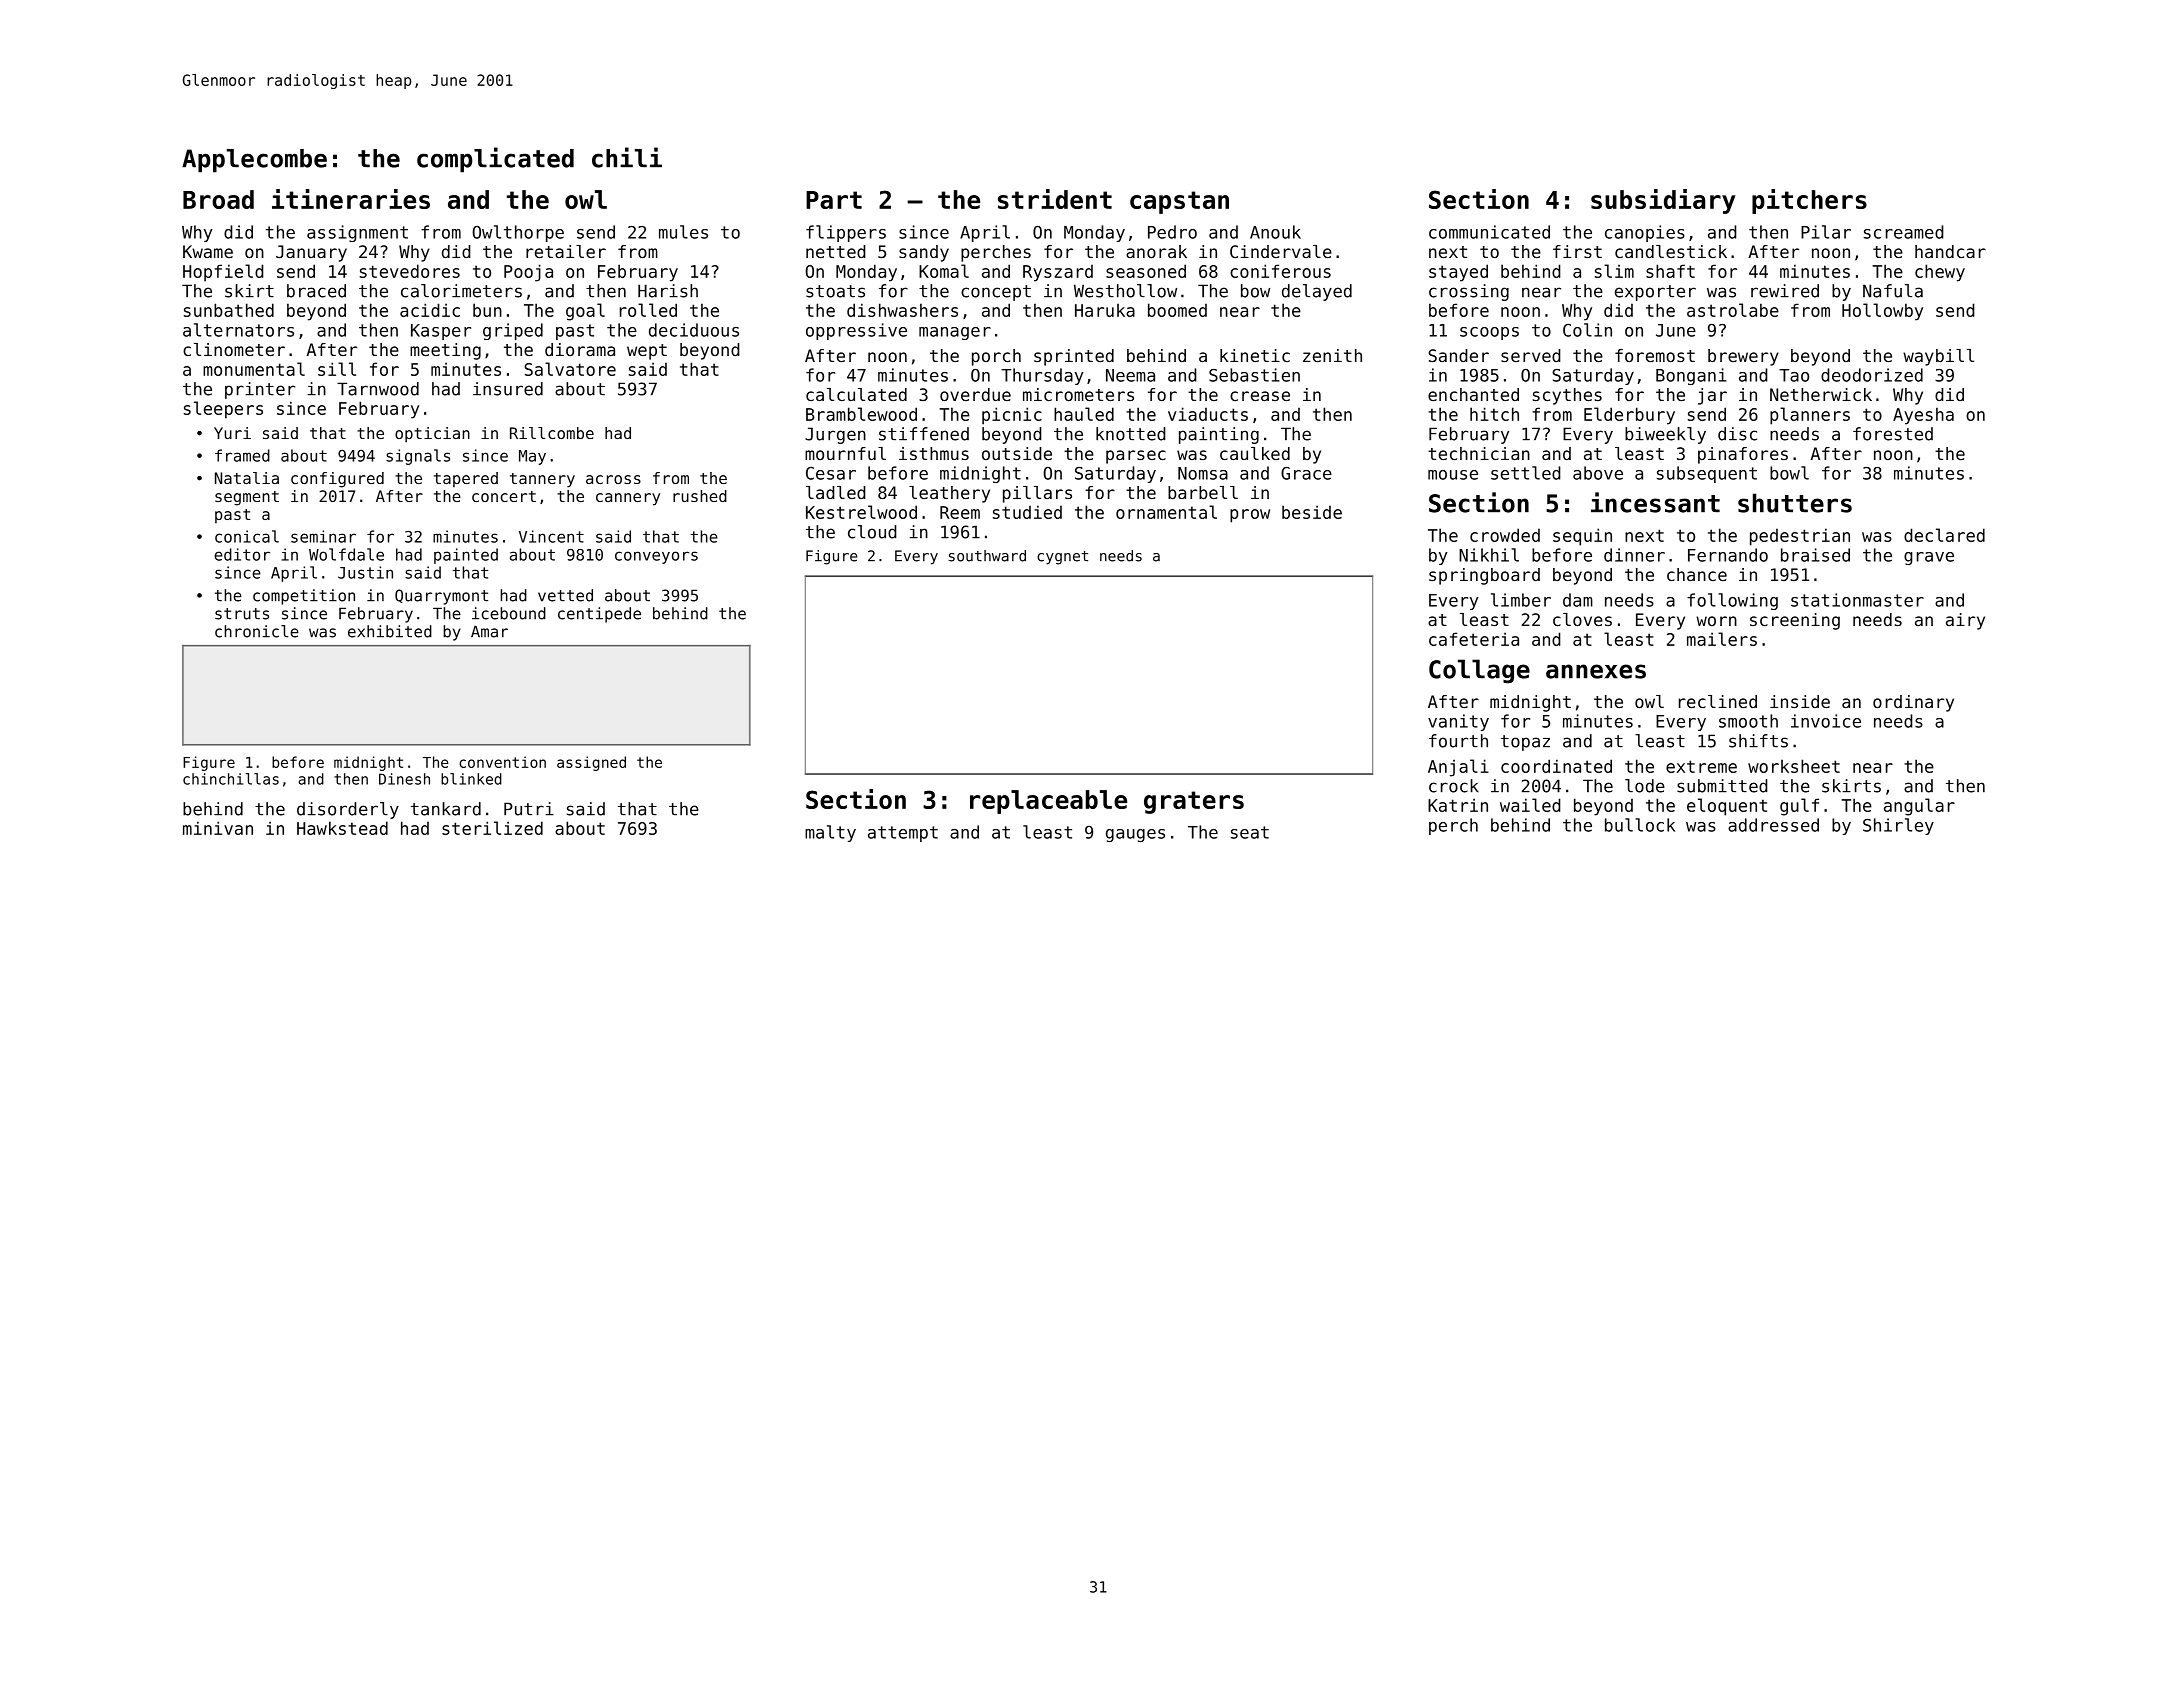 This screenshot has height=1683, width=2178. What do you see at coordinates (1809, 201) in the screenshot?
I see `pitchers` at bounding box center [1809, 201].
